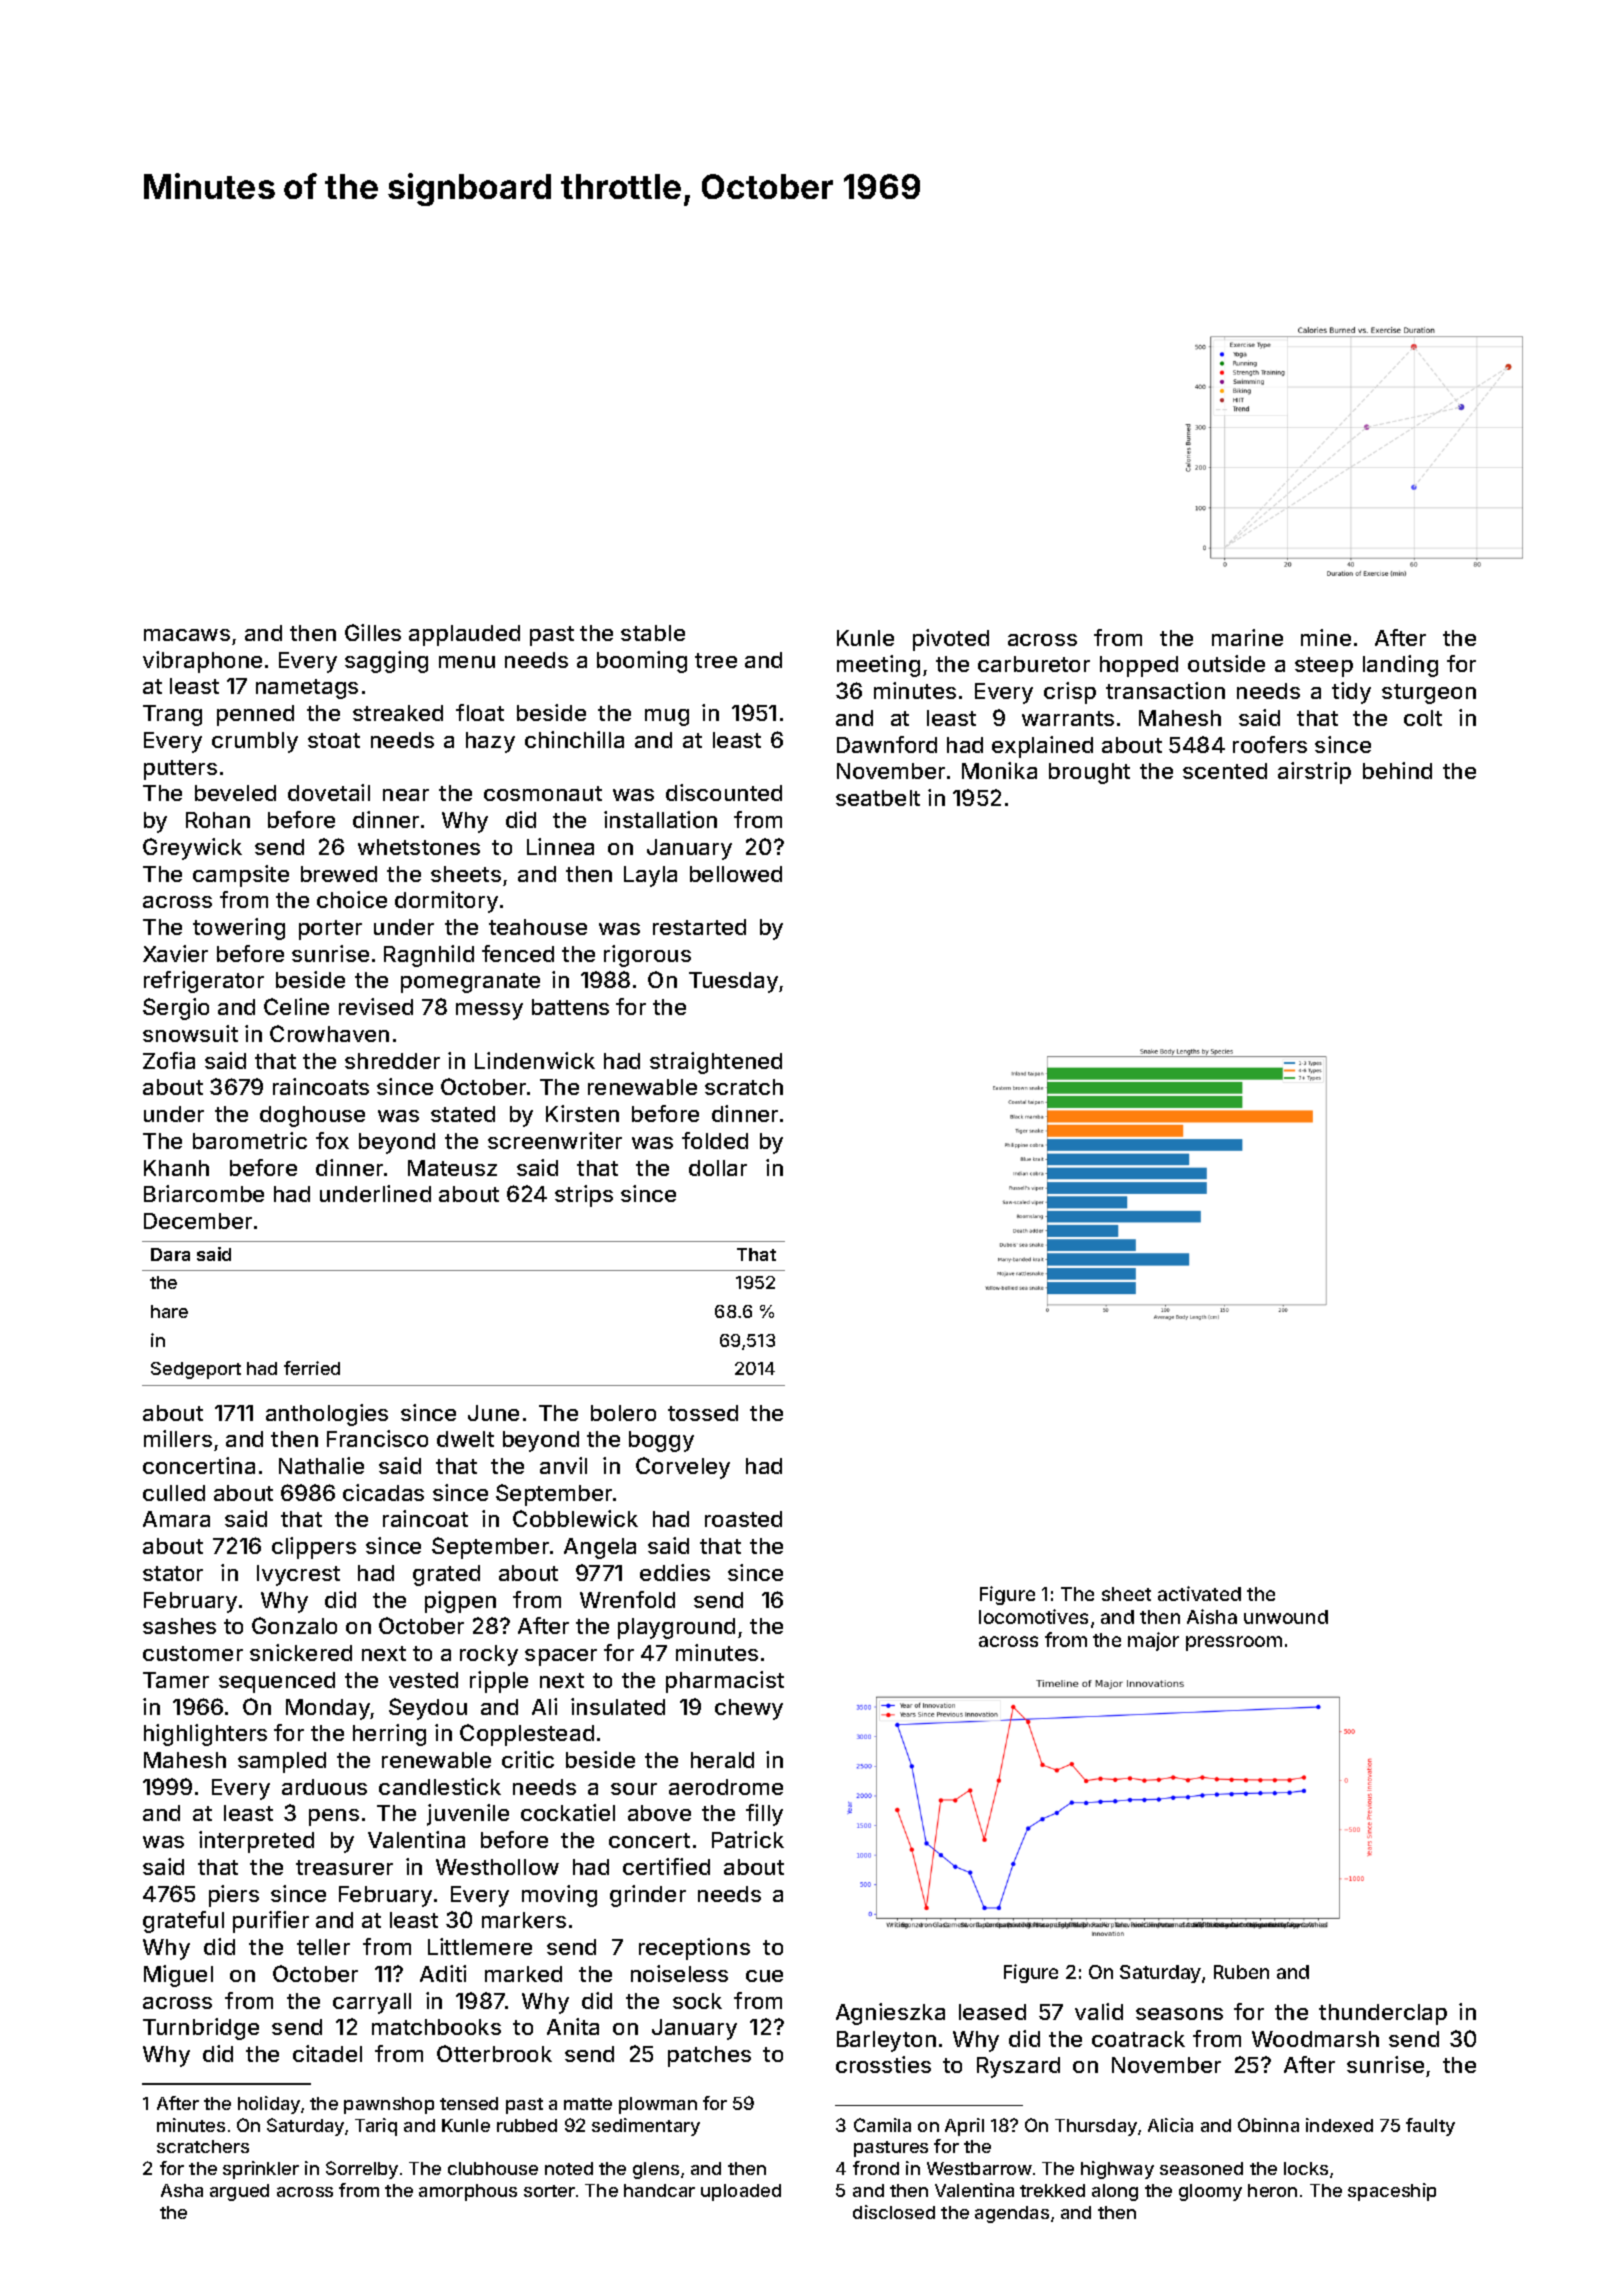 The image size is (1620, 2292). What do you see at coordinates (204, 1193) in the screenshot?
I see `Briarcombe` at bounding box center [204, 1193].
